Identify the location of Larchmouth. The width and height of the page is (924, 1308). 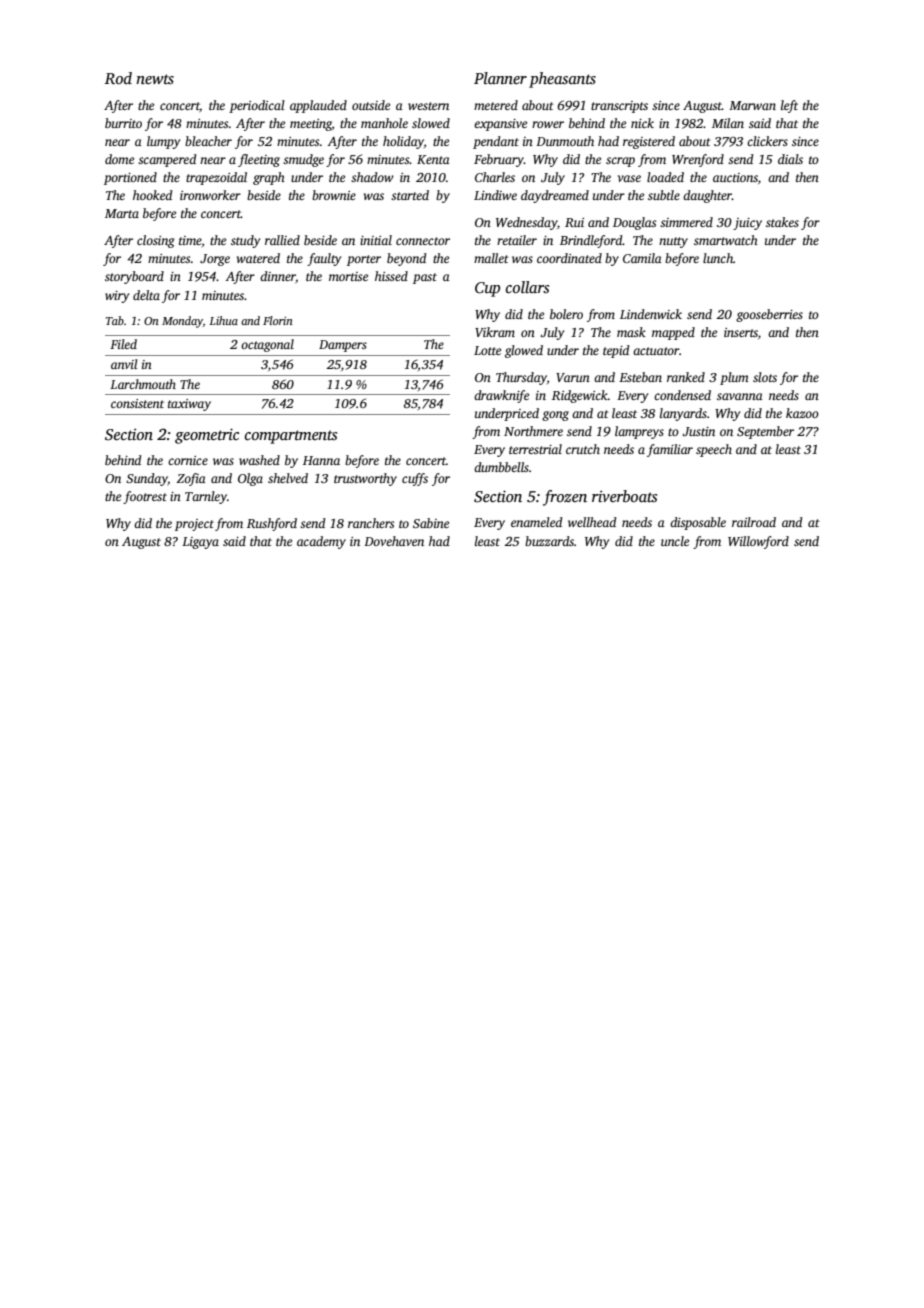
(143, 384).
